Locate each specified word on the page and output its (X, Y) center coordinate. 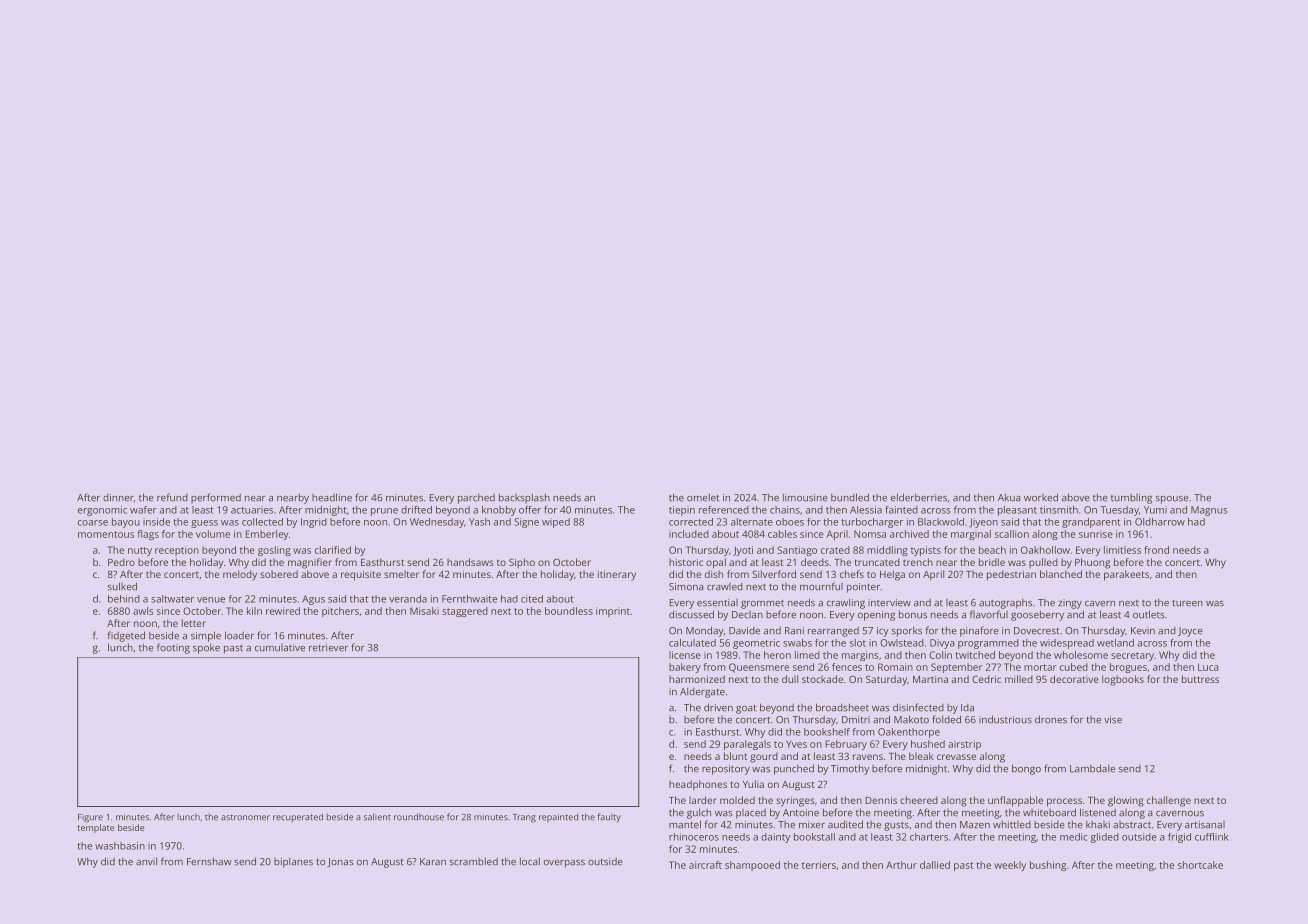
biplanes (293, 862)
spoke (206, 648)
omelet (703, 497)
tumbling (1131, 499)
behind (124, 599)
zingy (1070, 604)
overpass (564, 864)
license (685, 655)
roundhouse (419, 817)
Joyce (1190, 632)
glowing (1126, 801)
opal (716, 563)
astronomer (245, 817)
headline (332, 497)
